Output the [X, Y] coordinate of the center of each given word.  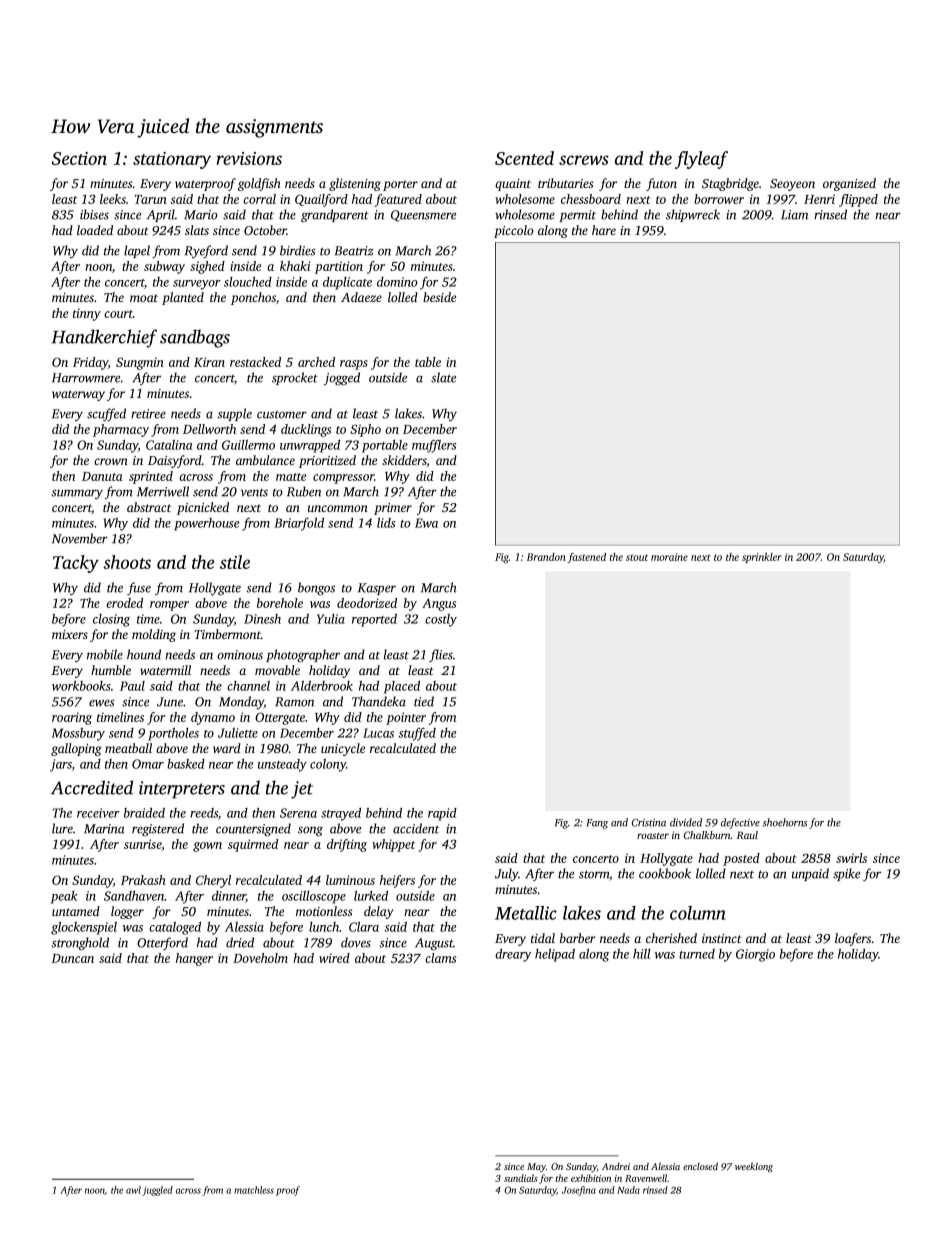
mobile [105, 654]
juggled [157, 1191]
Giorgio [755, 955]
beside [439, 297]
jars [61, 765]
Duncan [72, 958]
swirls [851, 858]
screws [584, 160]
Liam [794, 215]
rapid [442, 814]
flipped [858, 200]
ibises [94, 214]
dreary [513, 955]
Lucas [378, 733]
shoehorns [784, 822]
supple [235, 414]
